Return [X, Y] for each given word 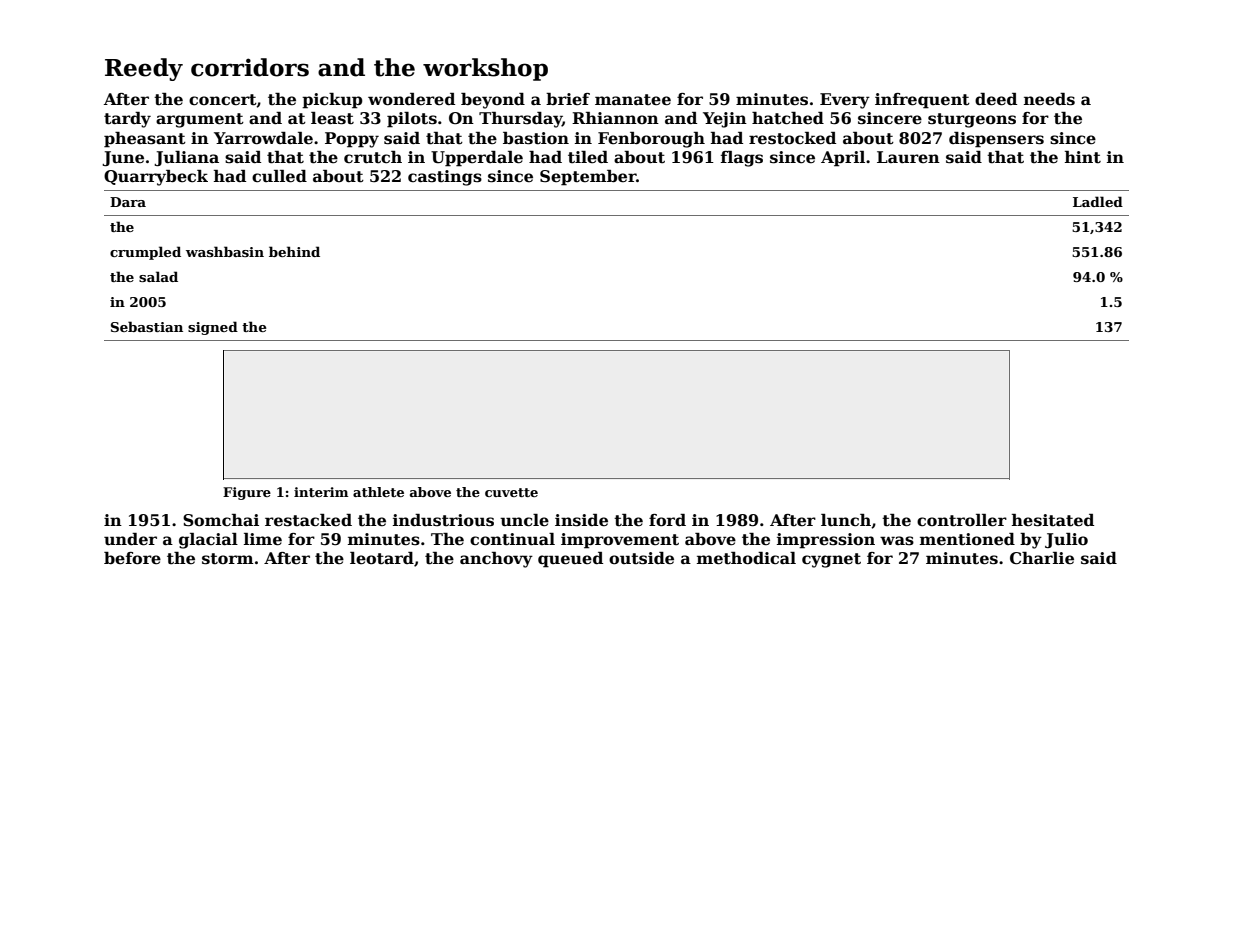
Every [845, 101]
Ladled [1098, 201]
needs [1049, 99]
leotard [382, 558]
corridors [250, 67]
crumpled [145, 253]
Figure [247, 493]
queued [570, 560]
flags [742, 159]
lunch [846, 520]
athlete [378, 492]
